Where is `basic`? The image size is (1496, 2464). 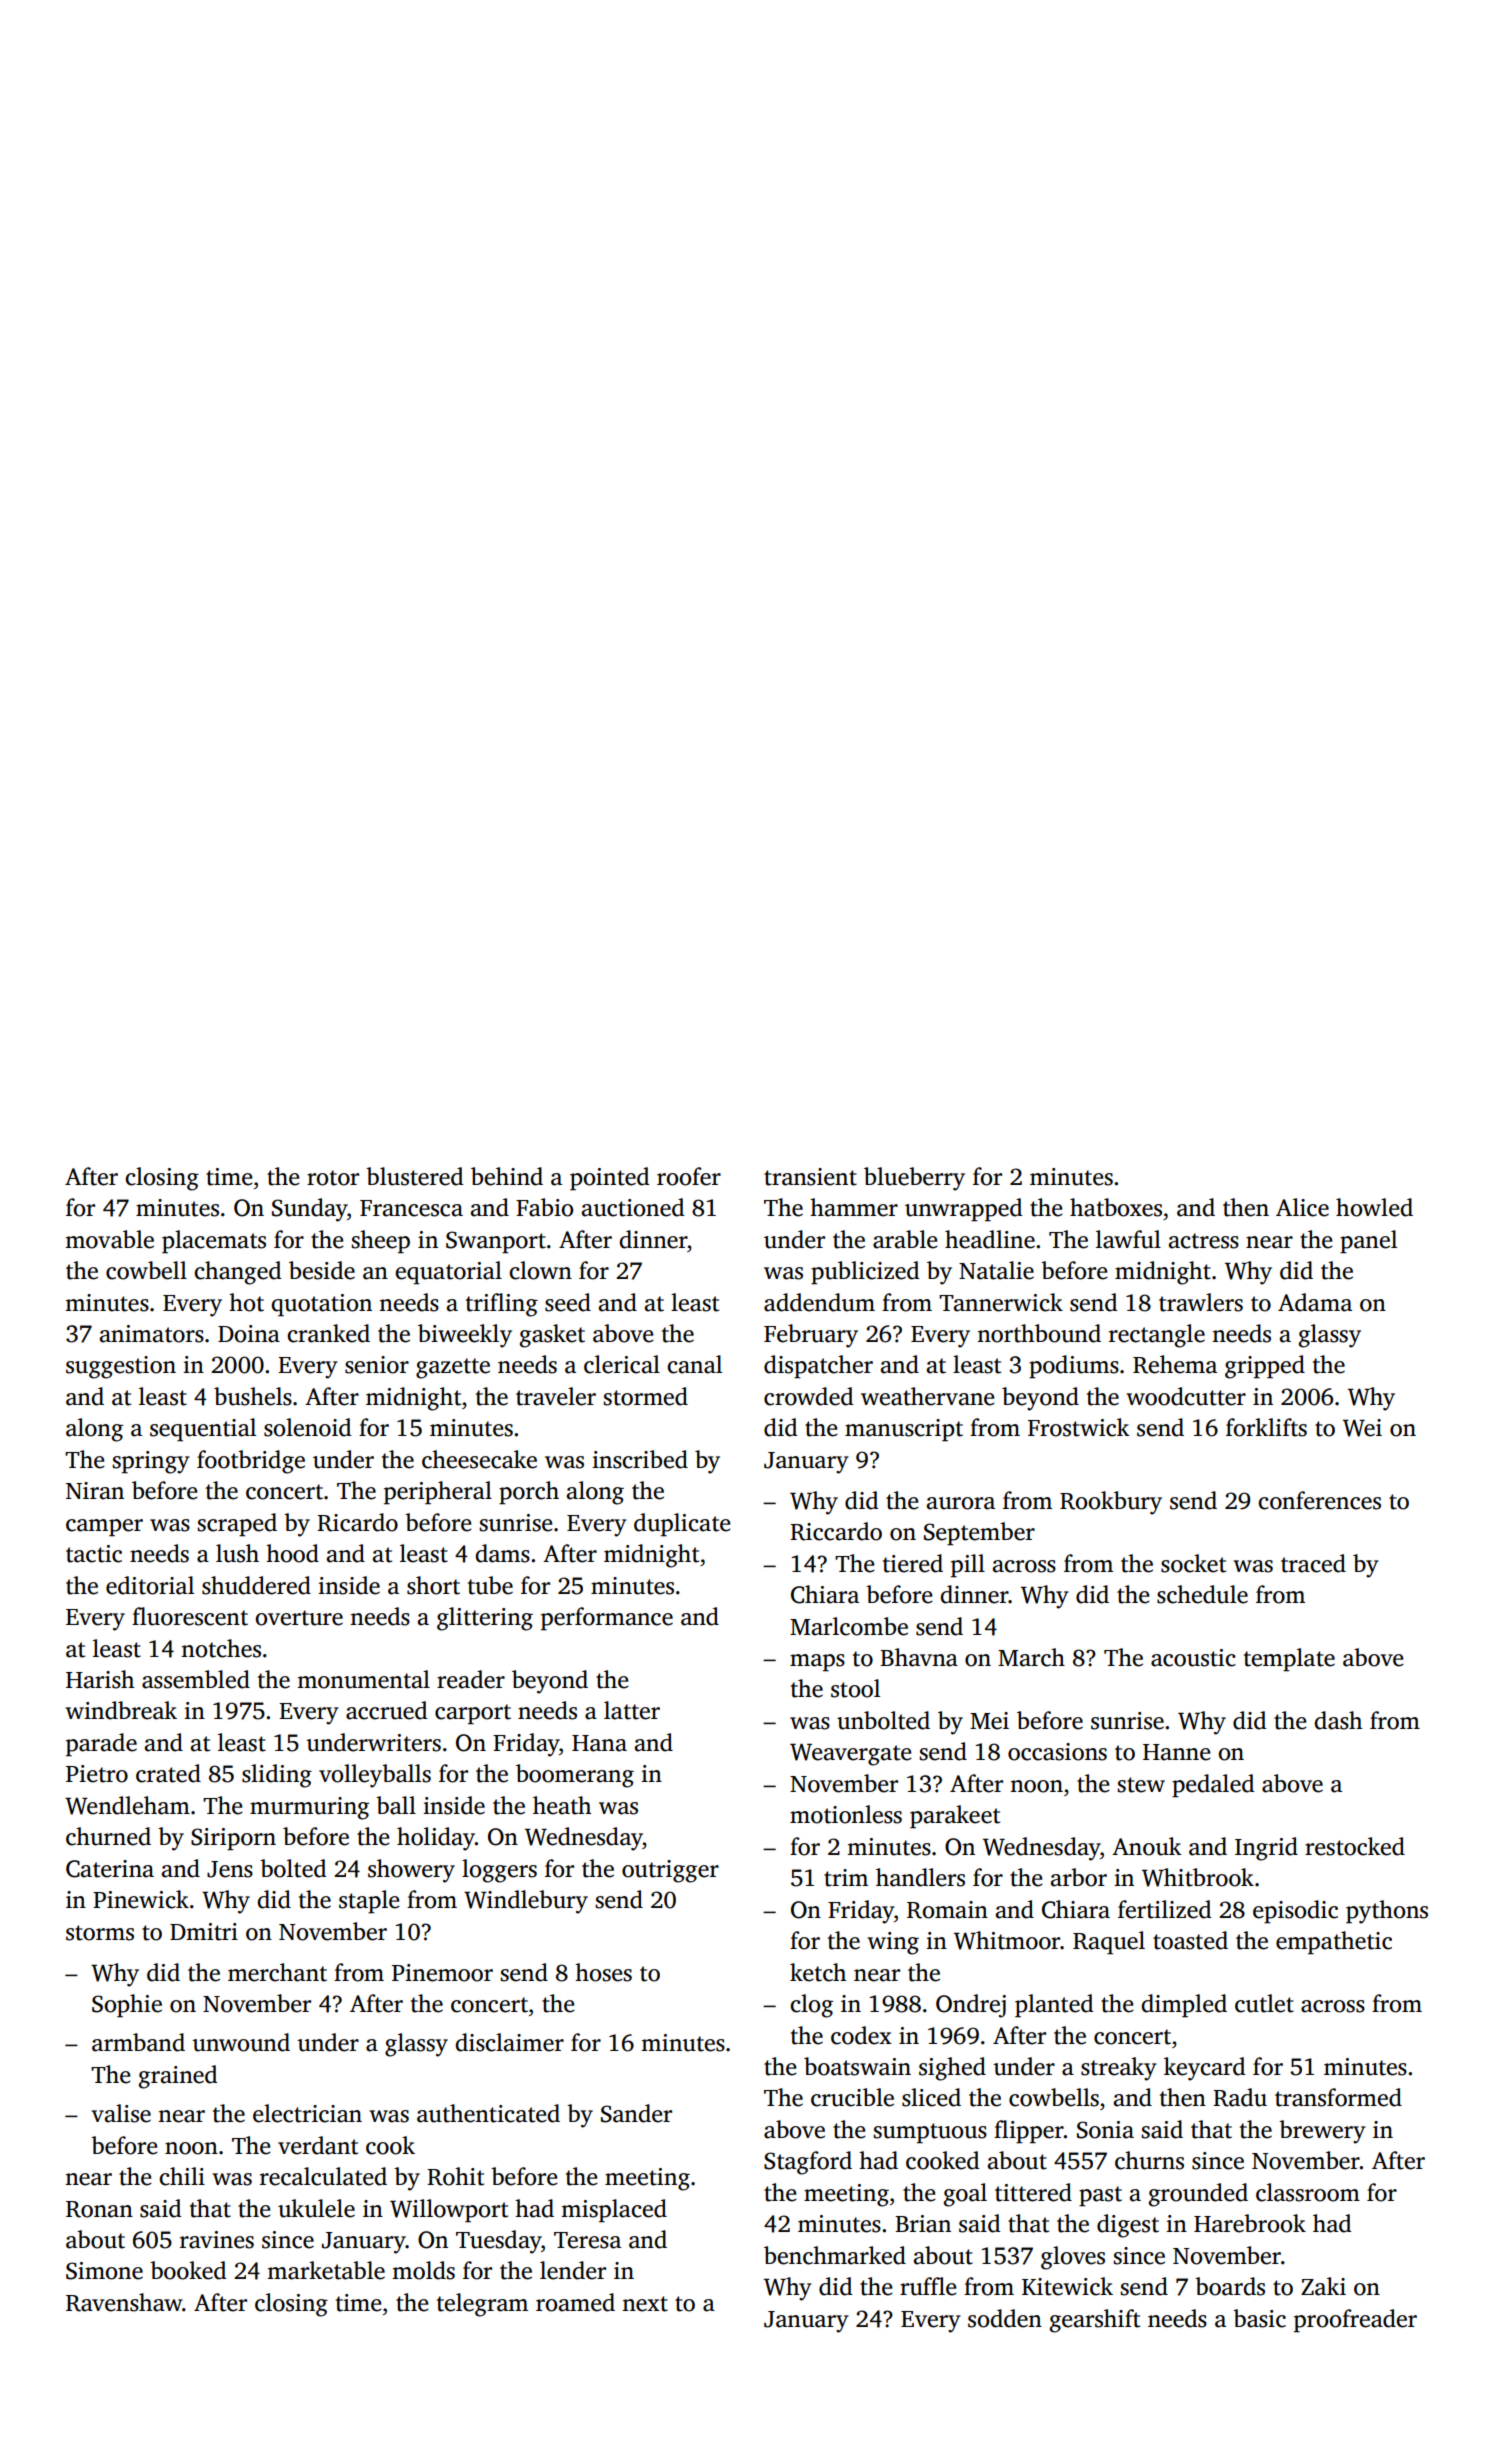 basic is located at coordinates (1259, 2318).
